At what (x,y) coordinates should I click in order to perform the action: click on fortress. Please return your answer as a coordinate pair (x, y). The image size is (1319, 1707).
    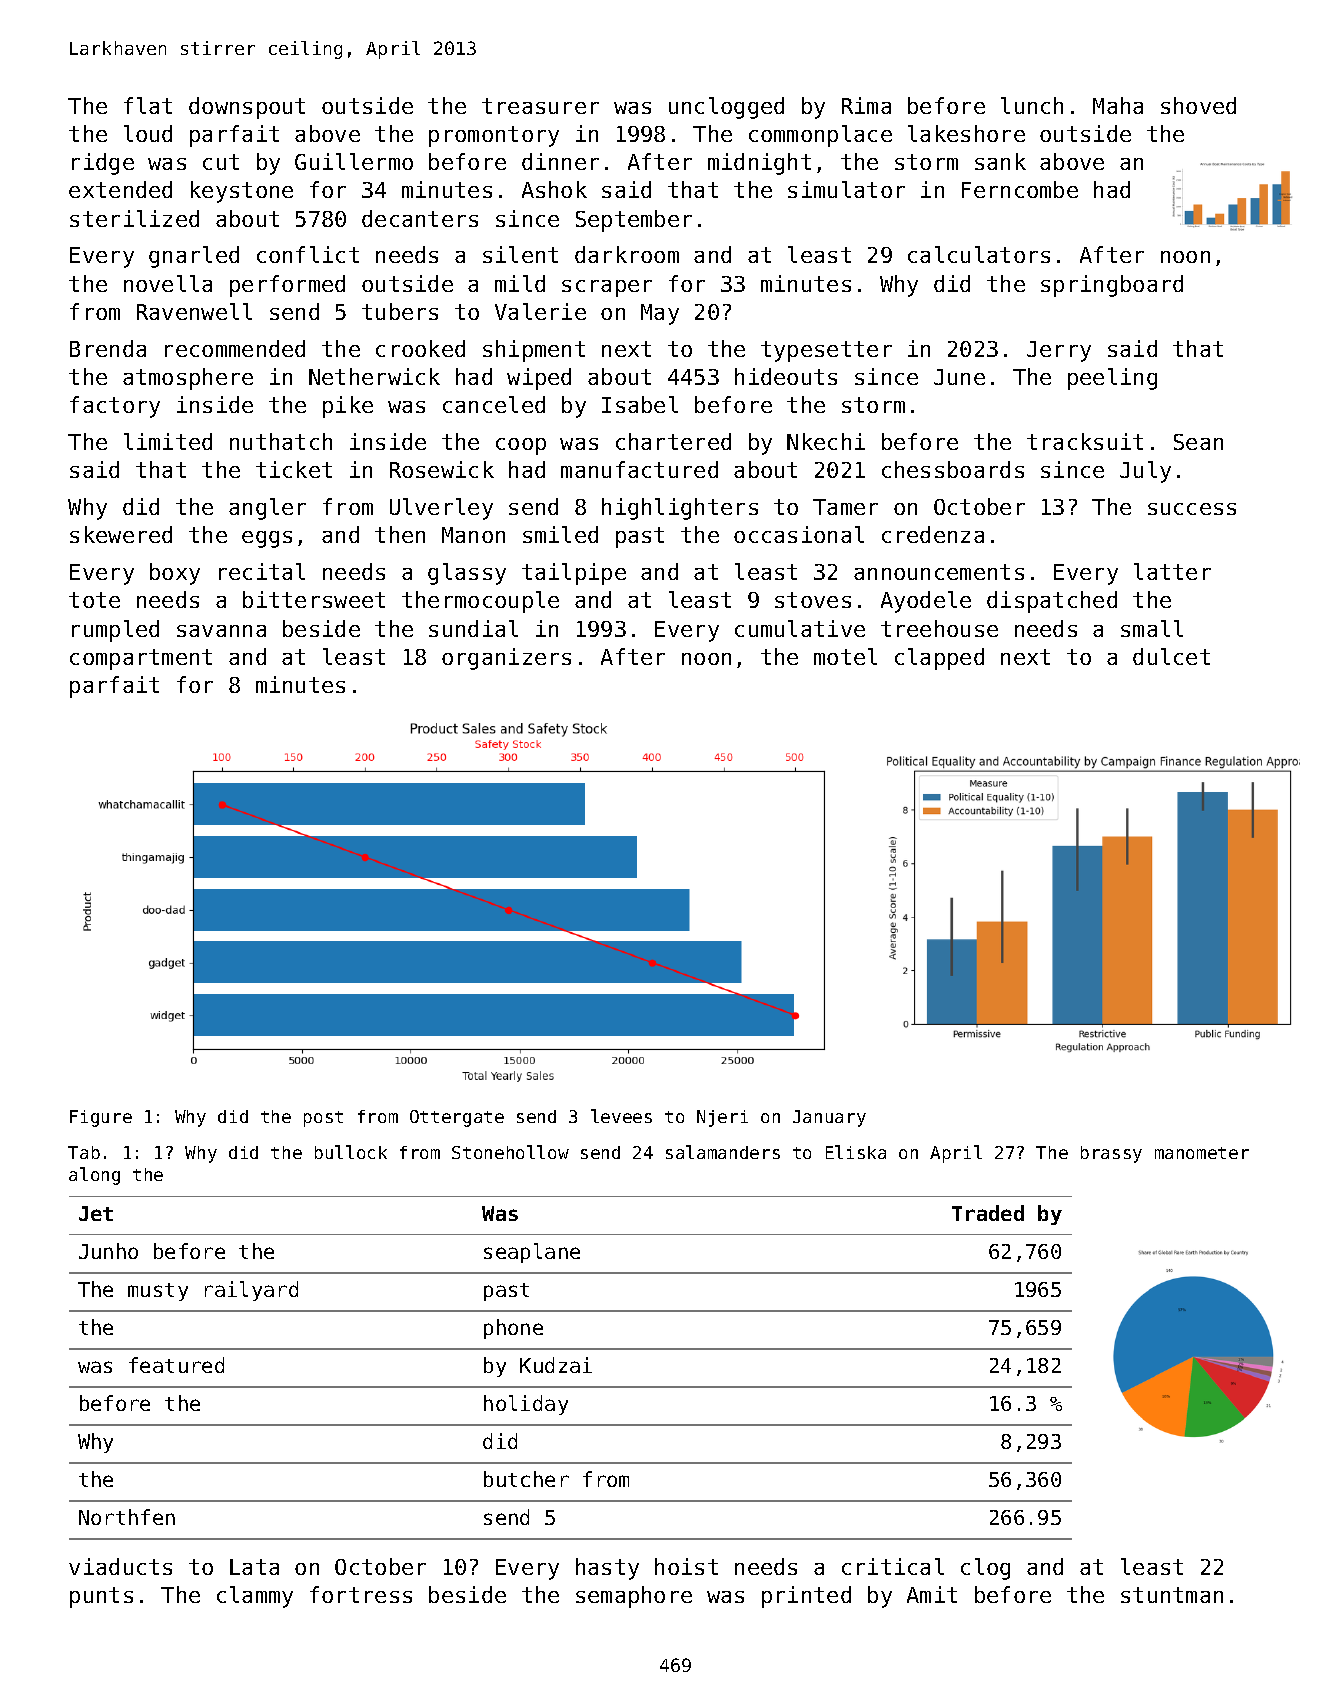
    Looking at the image, I should click on (361, 1594).
